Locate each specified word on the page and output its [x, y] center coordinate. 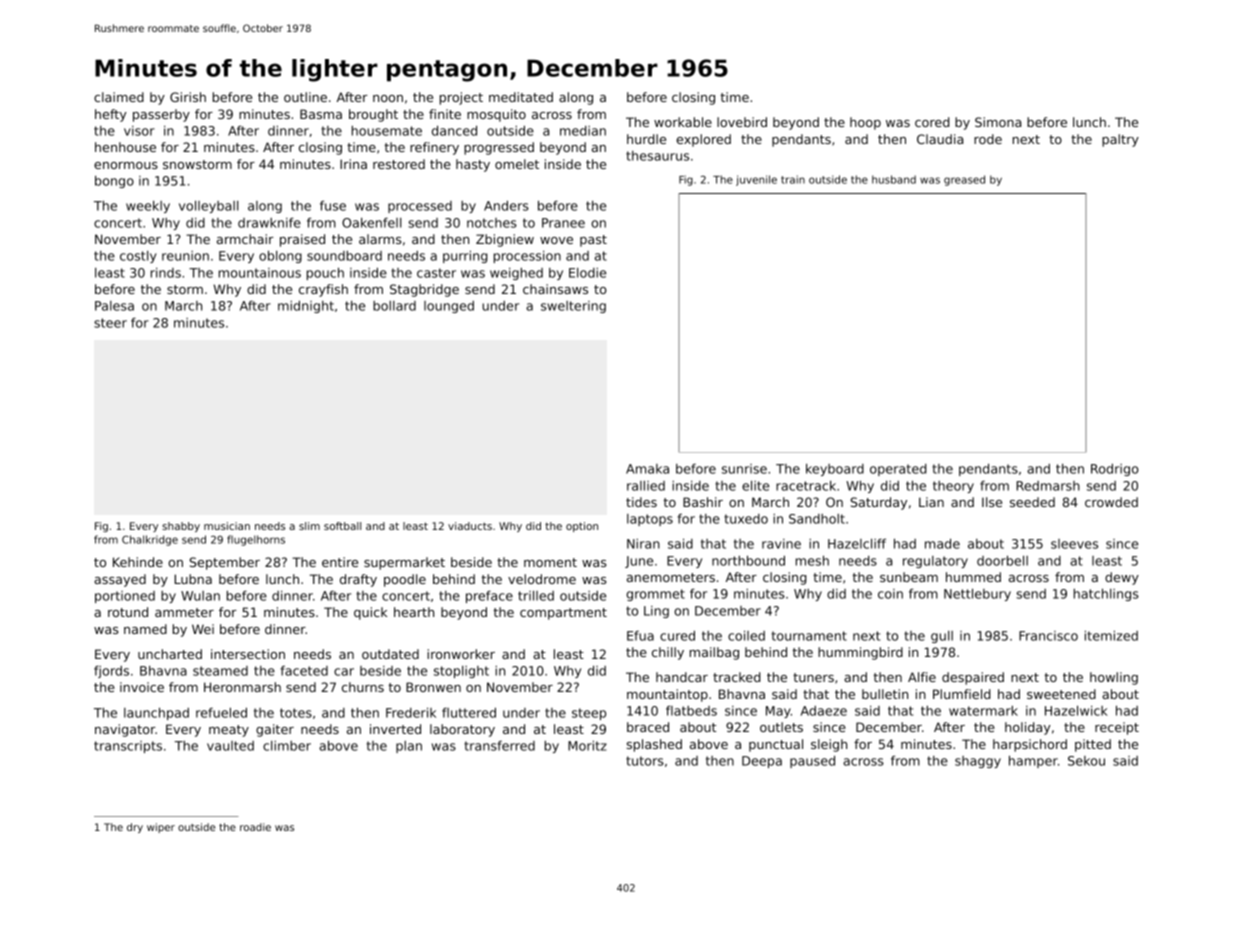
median [583, 131]
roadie [255, 827]
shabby [181, 527]
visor [139, 131]
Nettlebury [977, 594]
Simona [998, 122]
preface [489, 597]
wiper [161, 828]
